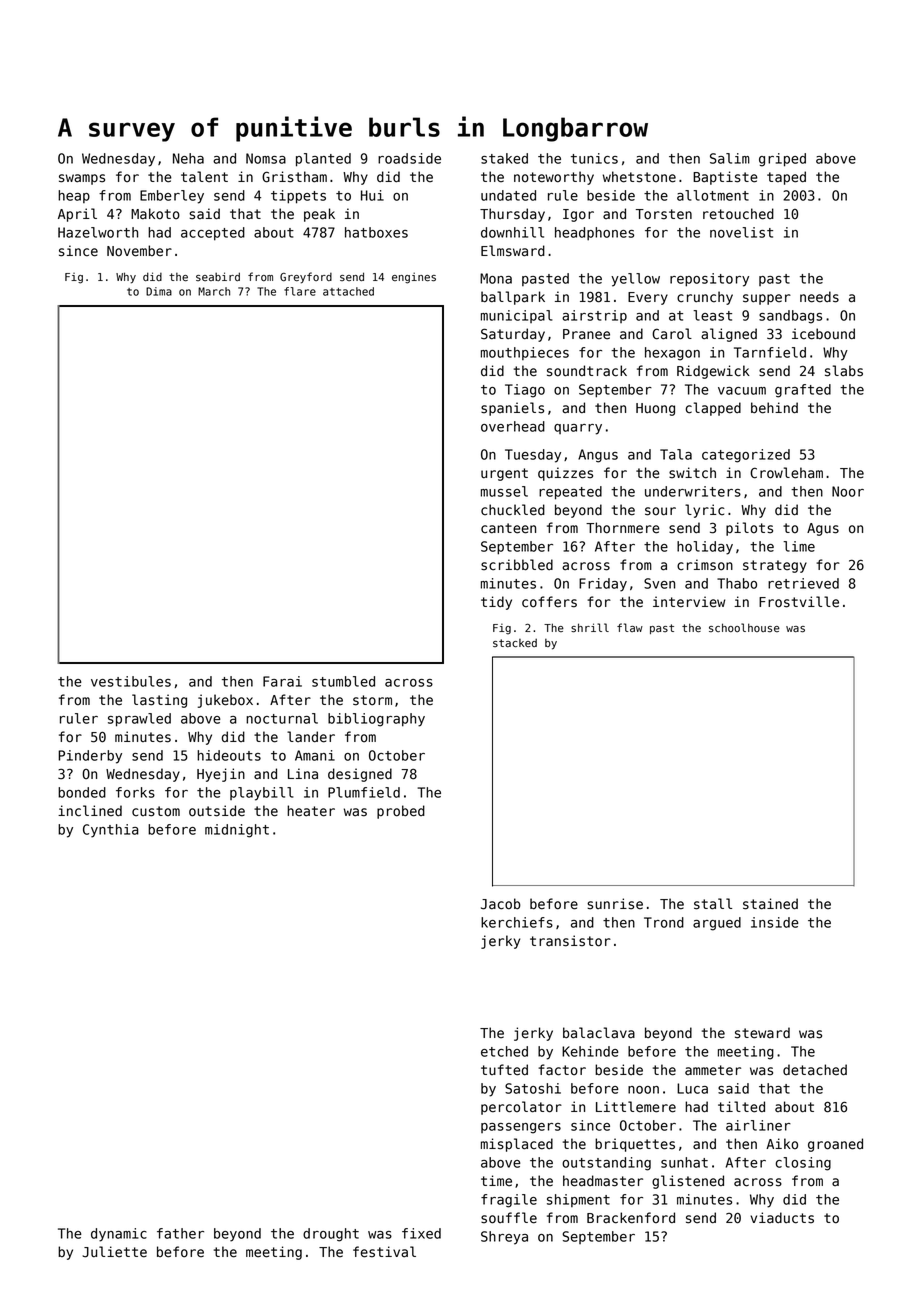 The height and width of the document is (1308, 924). Describe the element at coordinates (331, 1235) in the document. I see `drought` at that location.
